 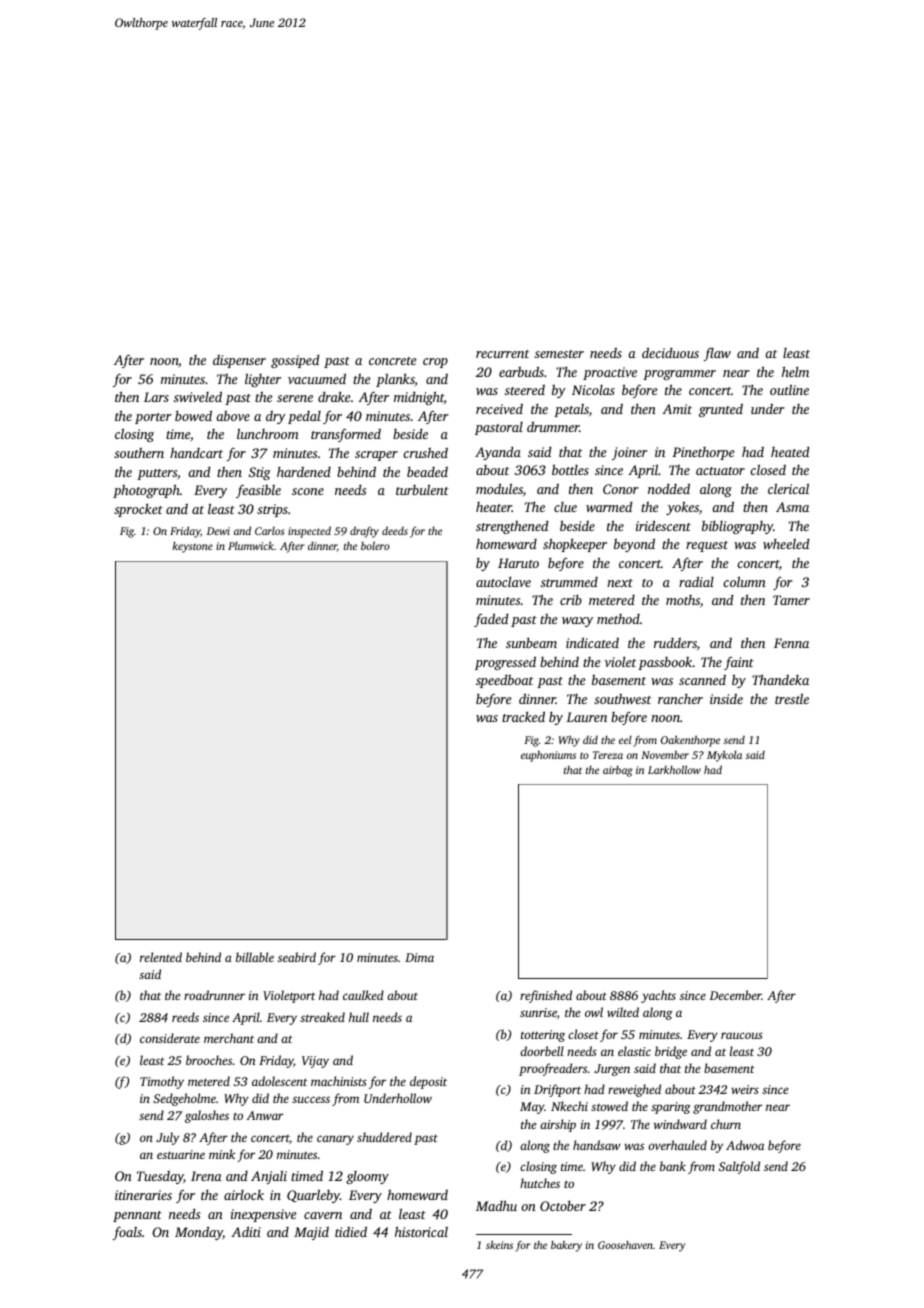 What do you see at coordinates (359, 1017) in the document?
I see `hull` at bounding box center [359, 1017].
